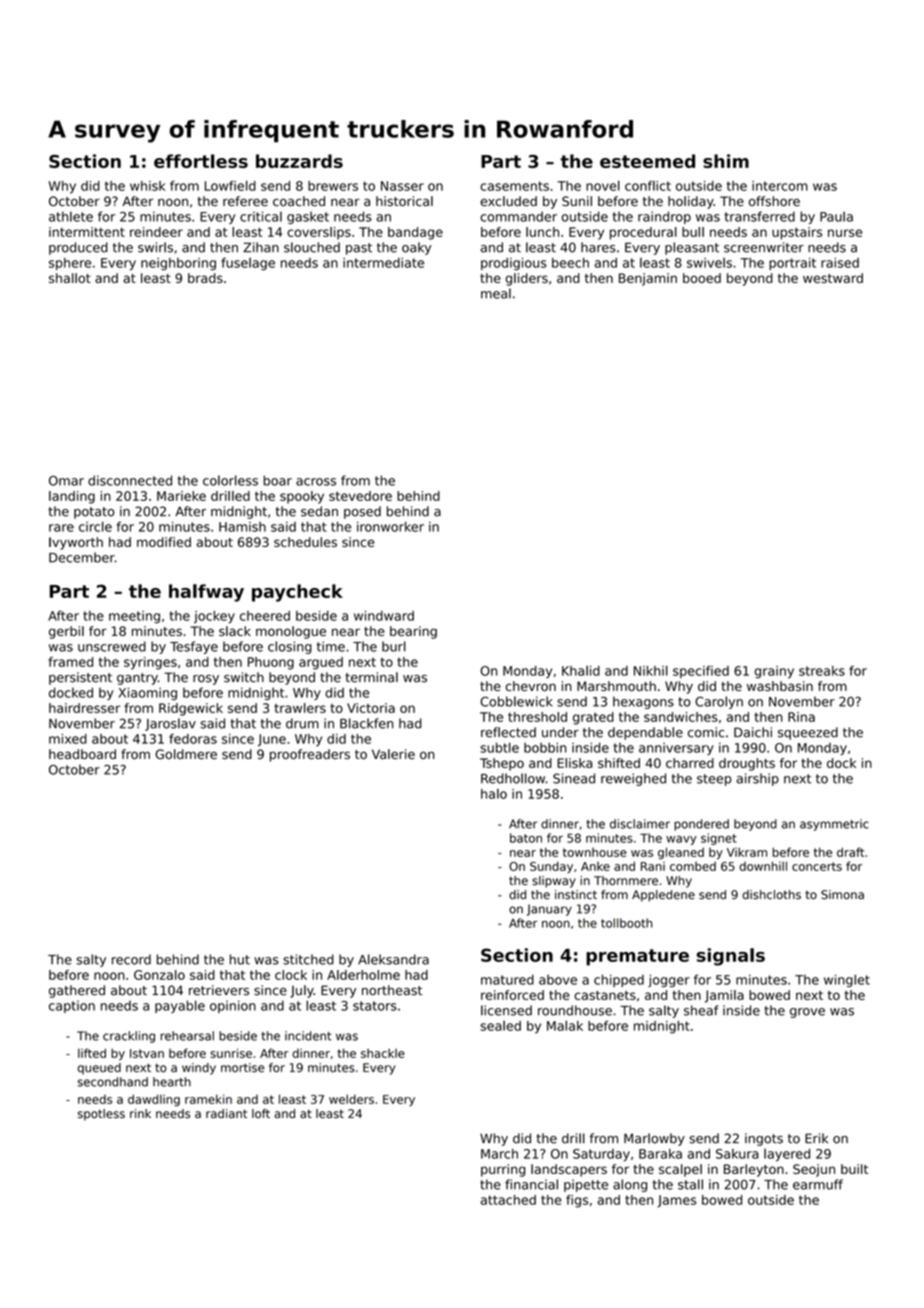 The width and height of the screenshot is (924, 1308). What do you see at coordinates (845, 233) in the screenshot?
I see `nurse` at bounding box center [845, 233].
